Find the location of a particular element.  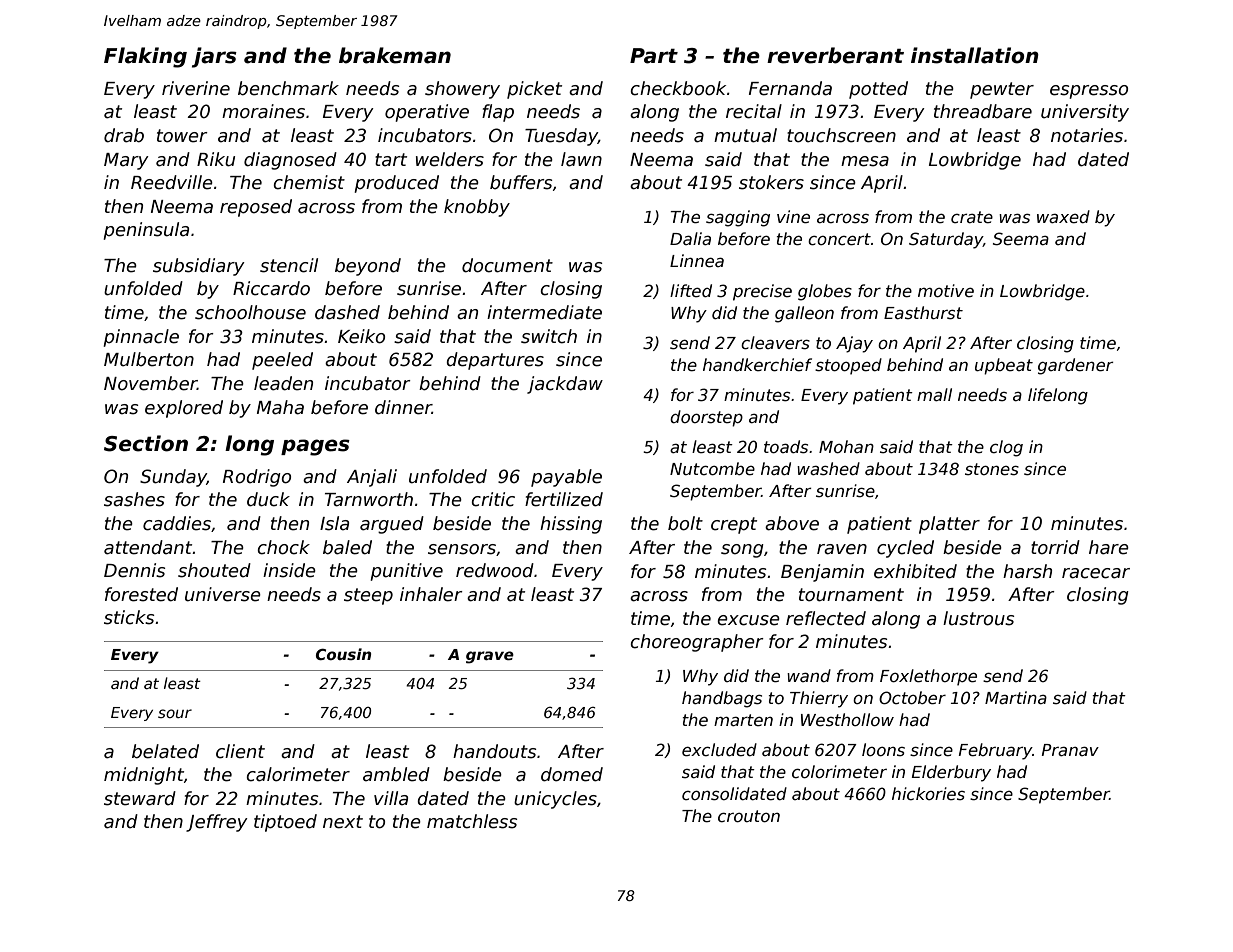

Sunday is located at coordinates (173, 478).
